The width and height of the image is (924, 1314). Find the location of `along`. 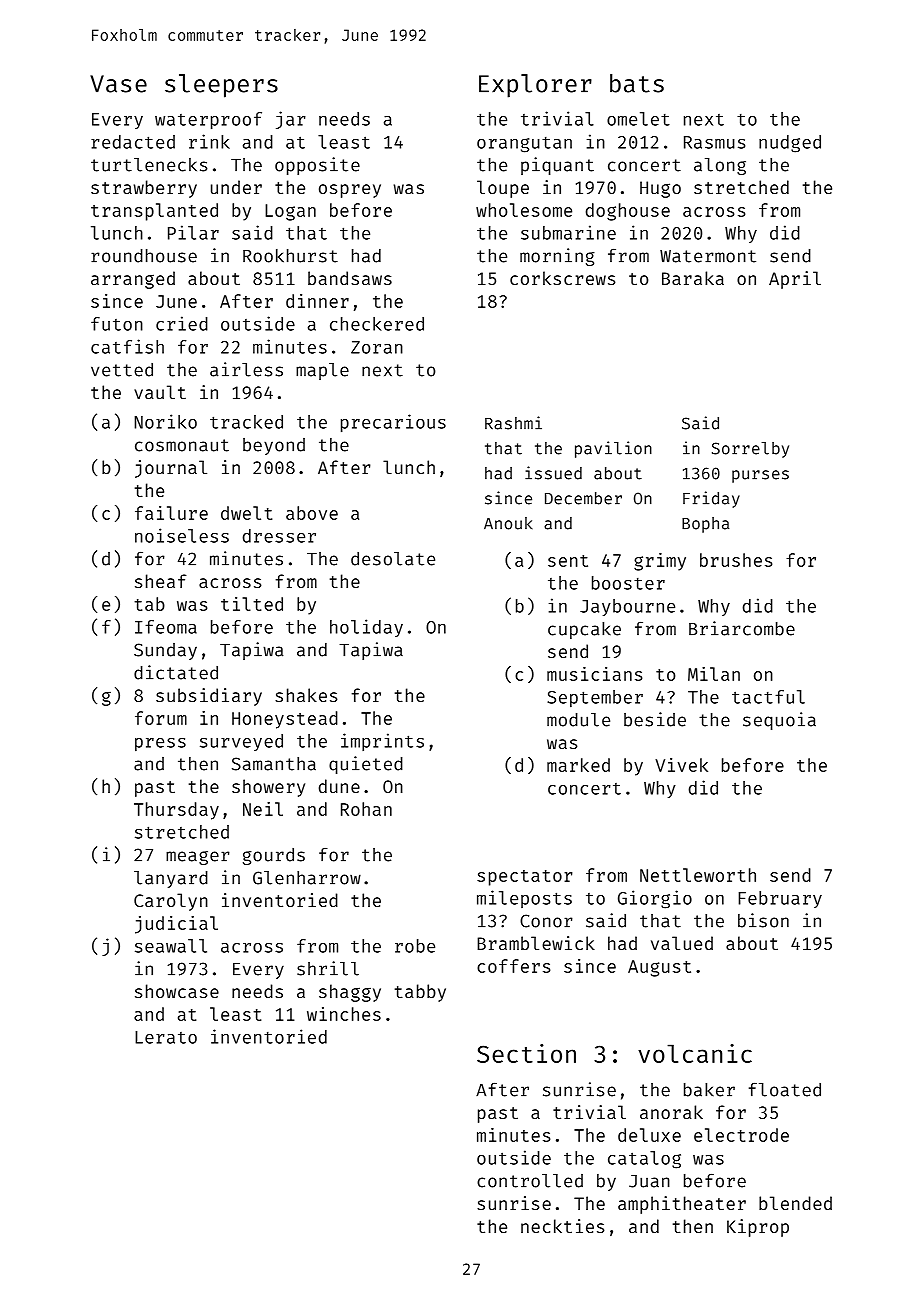

along is located at coordinates (720, 166).
